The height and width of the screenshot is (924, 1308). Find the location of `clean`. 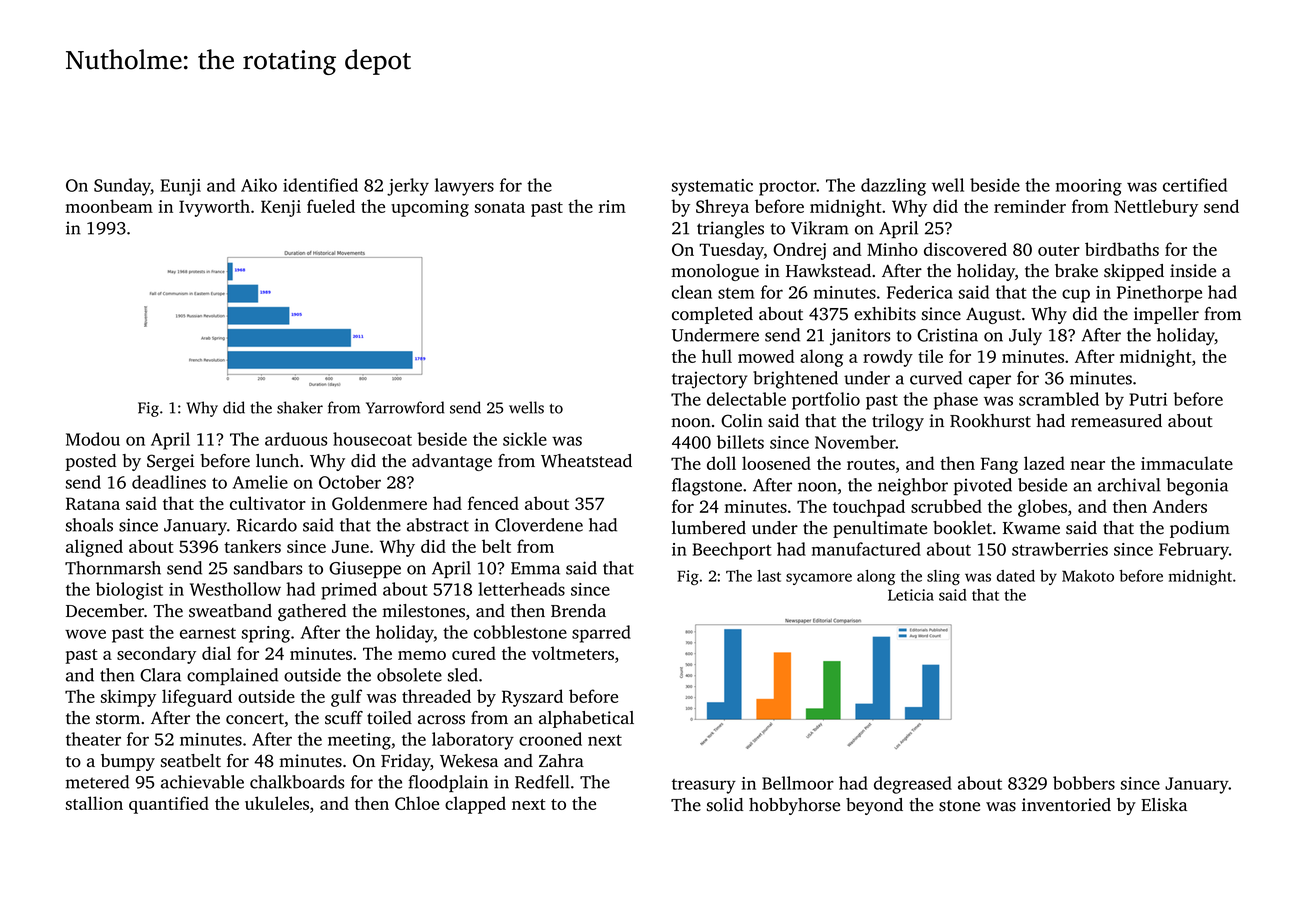

clean is located at coordinates (692, 292).
